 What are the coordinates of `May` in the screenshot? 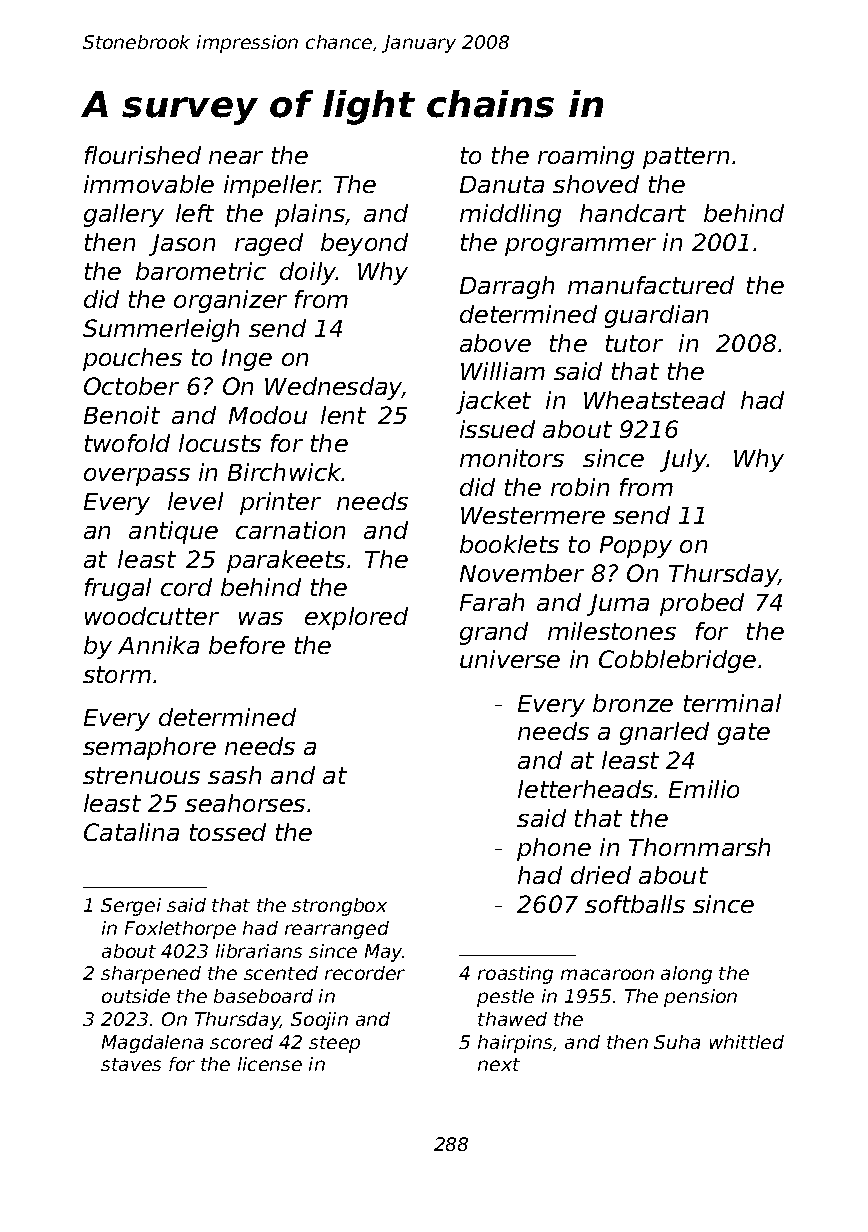 It's located at (384, 953).
